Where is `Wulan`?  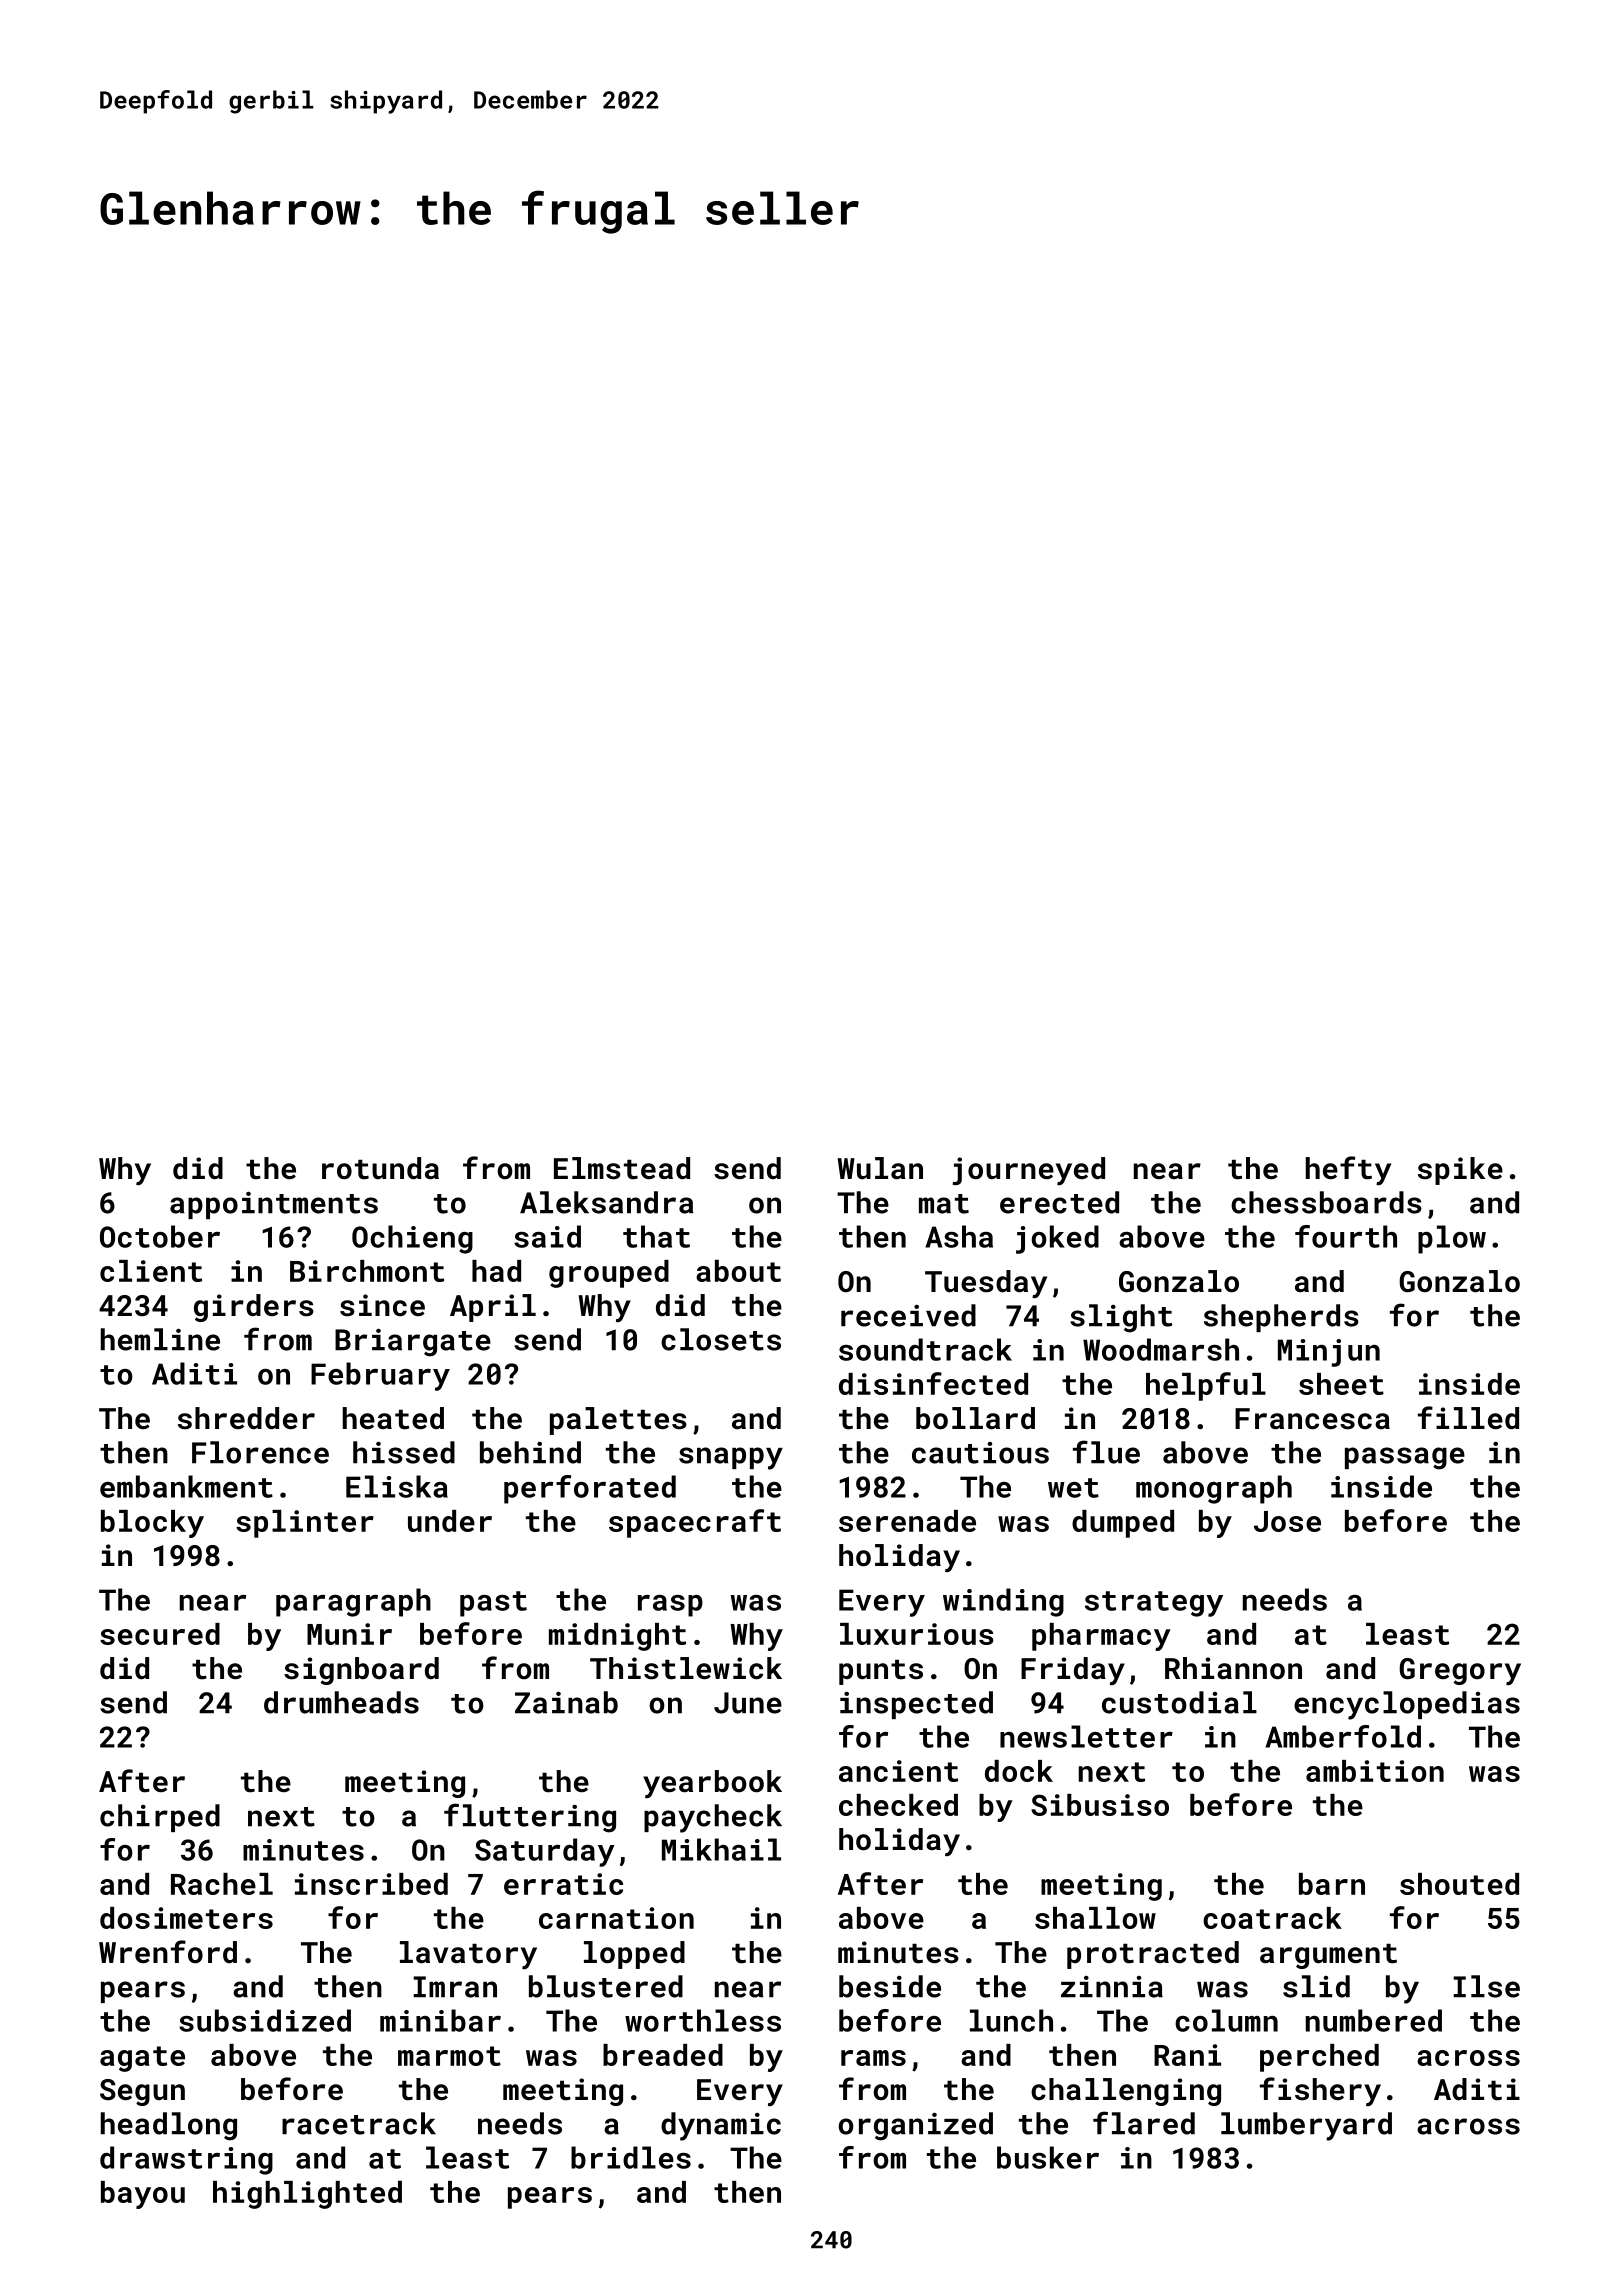 Wulan is located at coordinates (880, 1168).
